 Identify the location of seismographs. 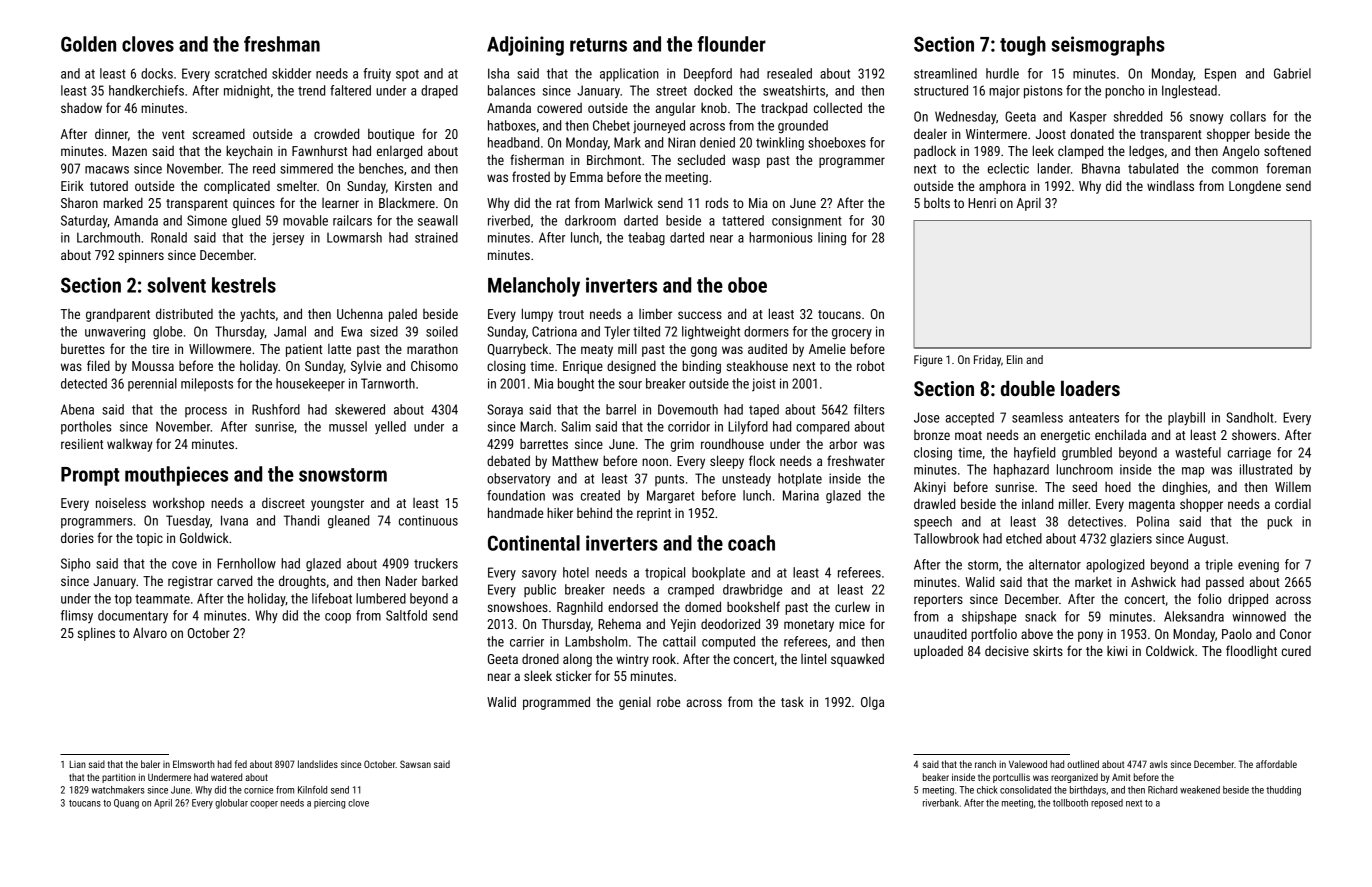
(1108, 46).
